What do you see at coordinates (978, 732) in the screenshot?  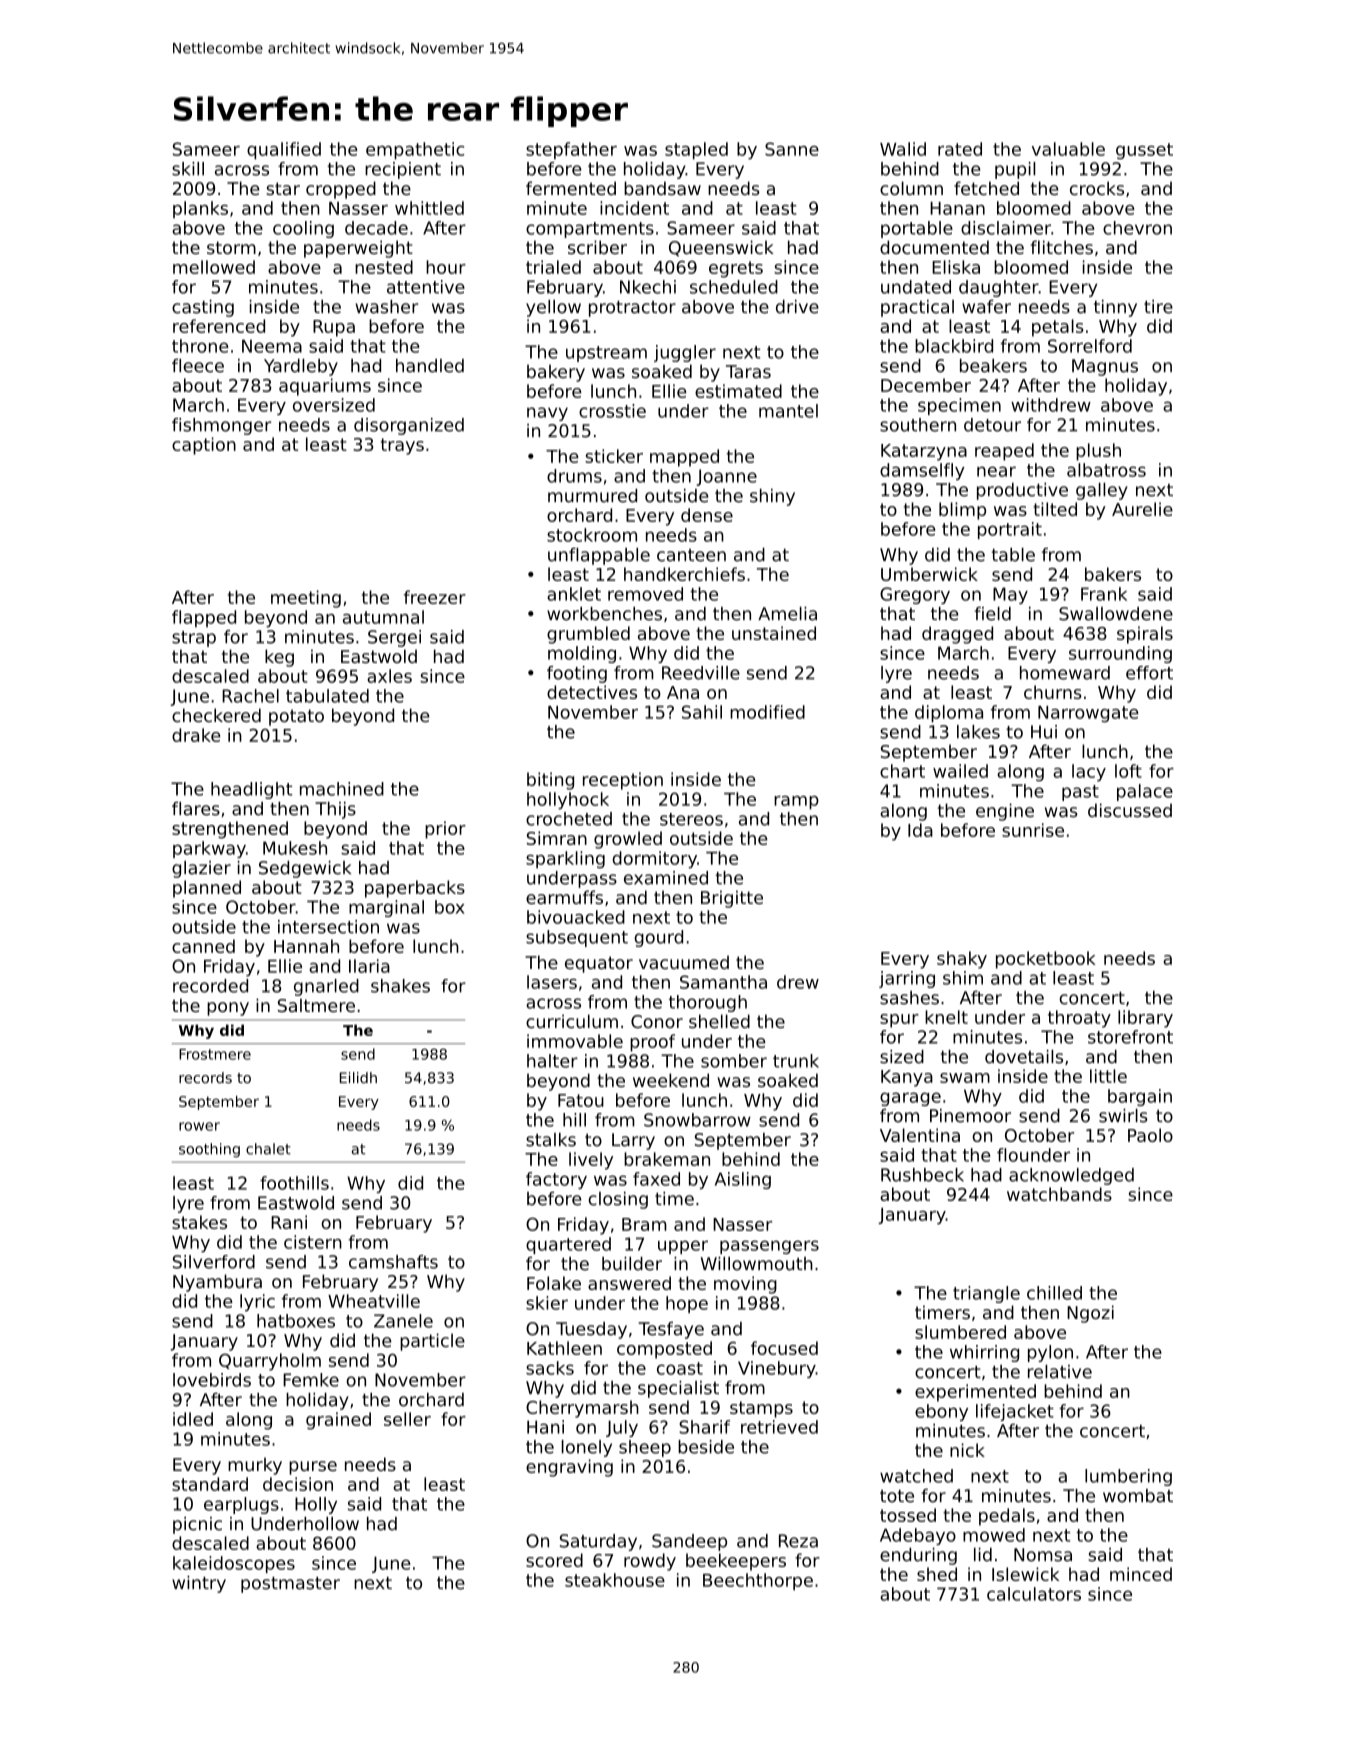 I see `lakes` at bounding box center [978, 732].
